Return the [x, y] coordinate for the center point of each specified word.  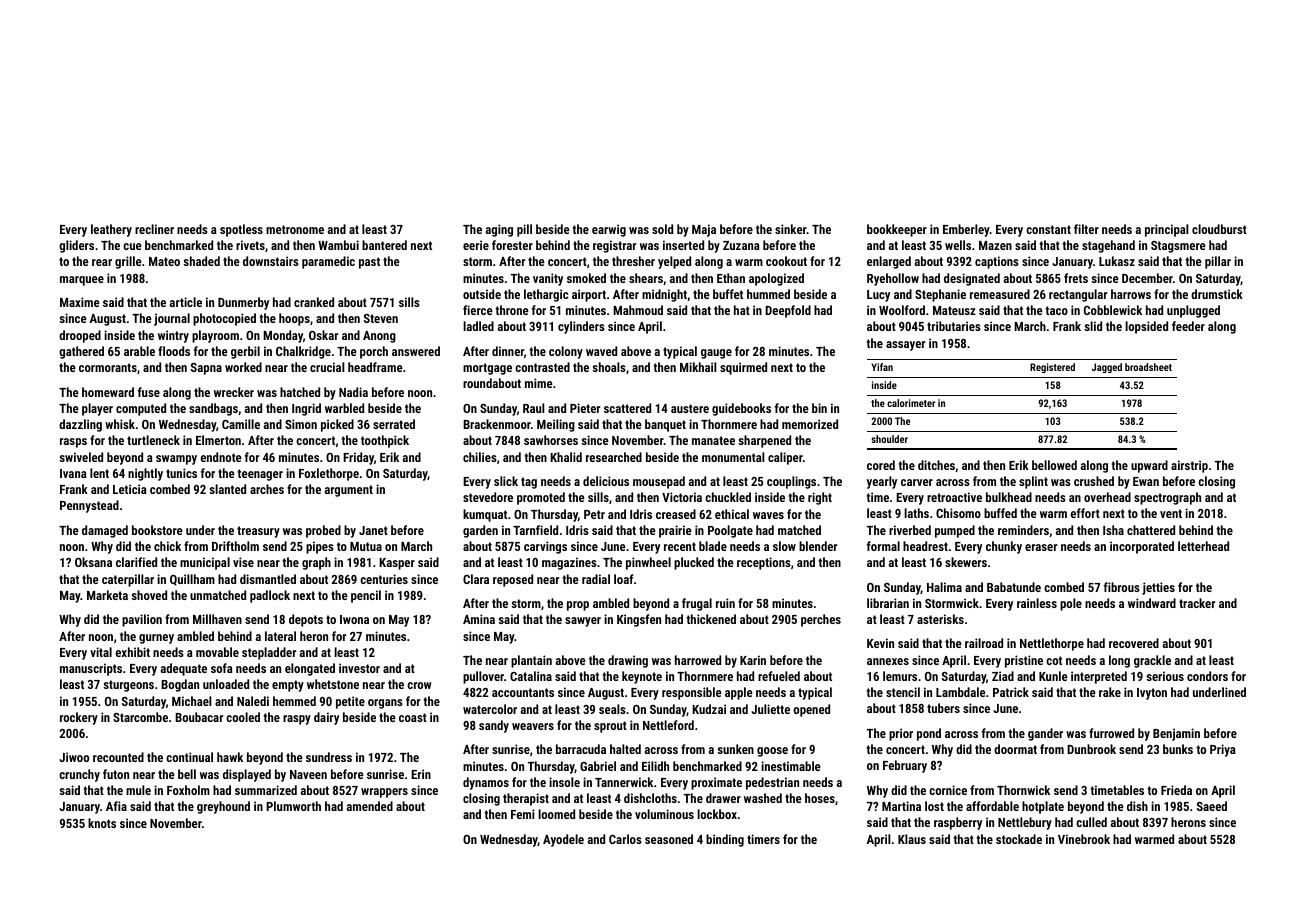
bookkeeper [897, 230]
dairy [326, 718]
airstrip [1189, 466]
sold [662, 229]
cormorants [108, 367]
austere [690, 408]
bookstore [157, 530]
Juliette [770, 709]
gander [1045, 734]
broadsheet [1148, 367]
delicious [606, 481]
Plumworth [293, 806]
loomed [556, 814]
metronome [295, 229]
